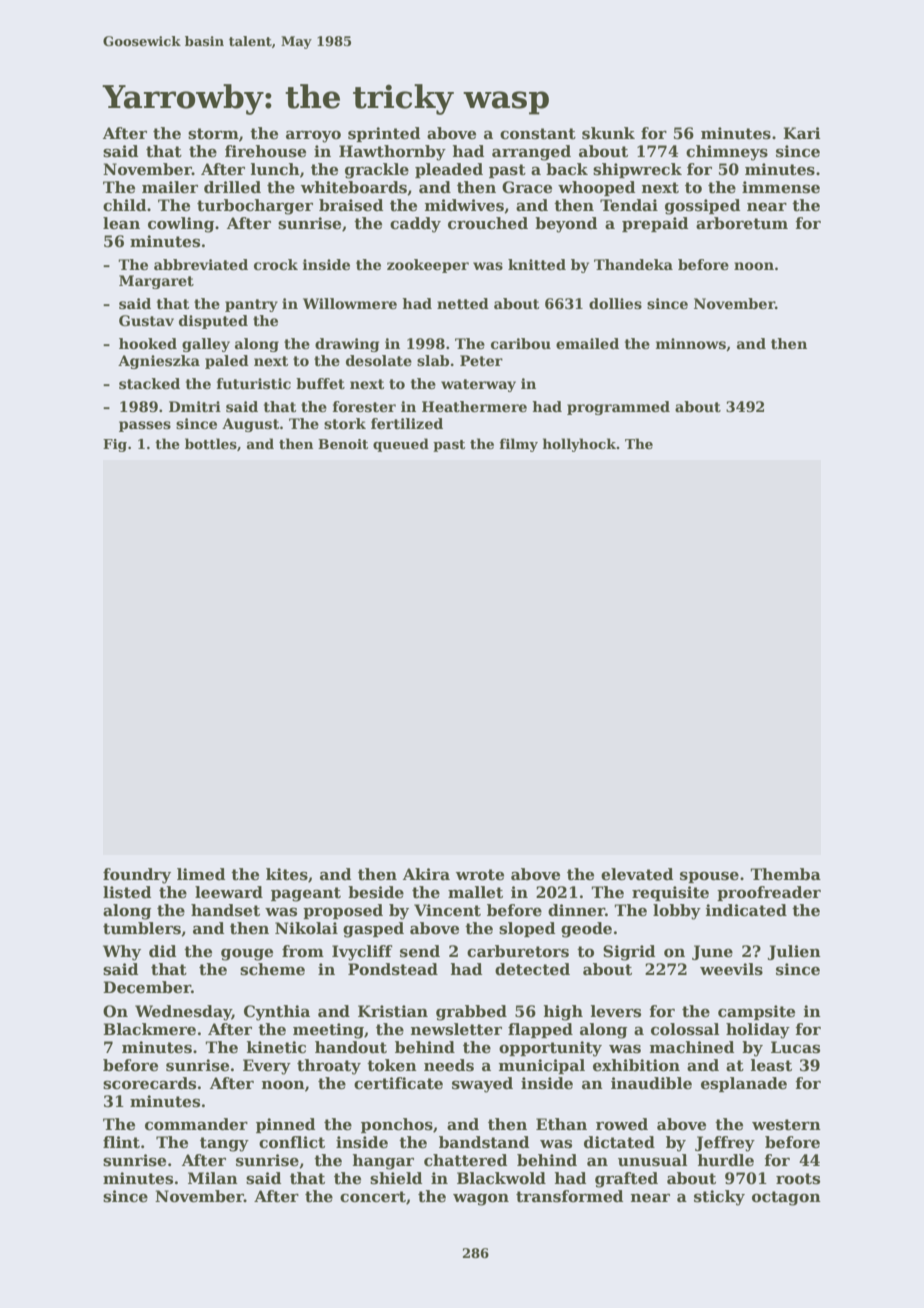  I want to click on crock, so click(276, 264).
